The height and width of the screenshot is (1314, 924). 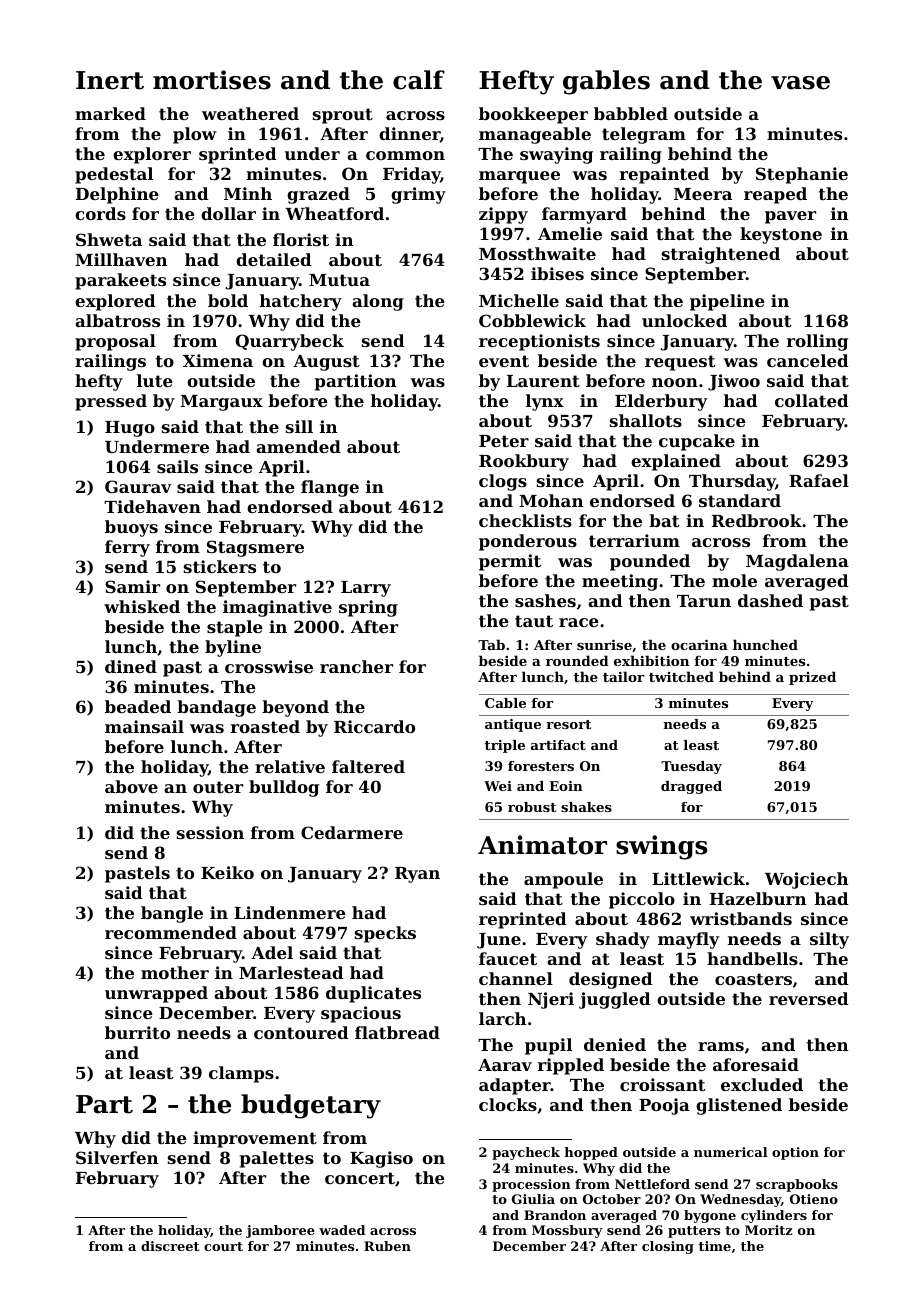 I want to click on mortises, so click(x=212, y=80).
